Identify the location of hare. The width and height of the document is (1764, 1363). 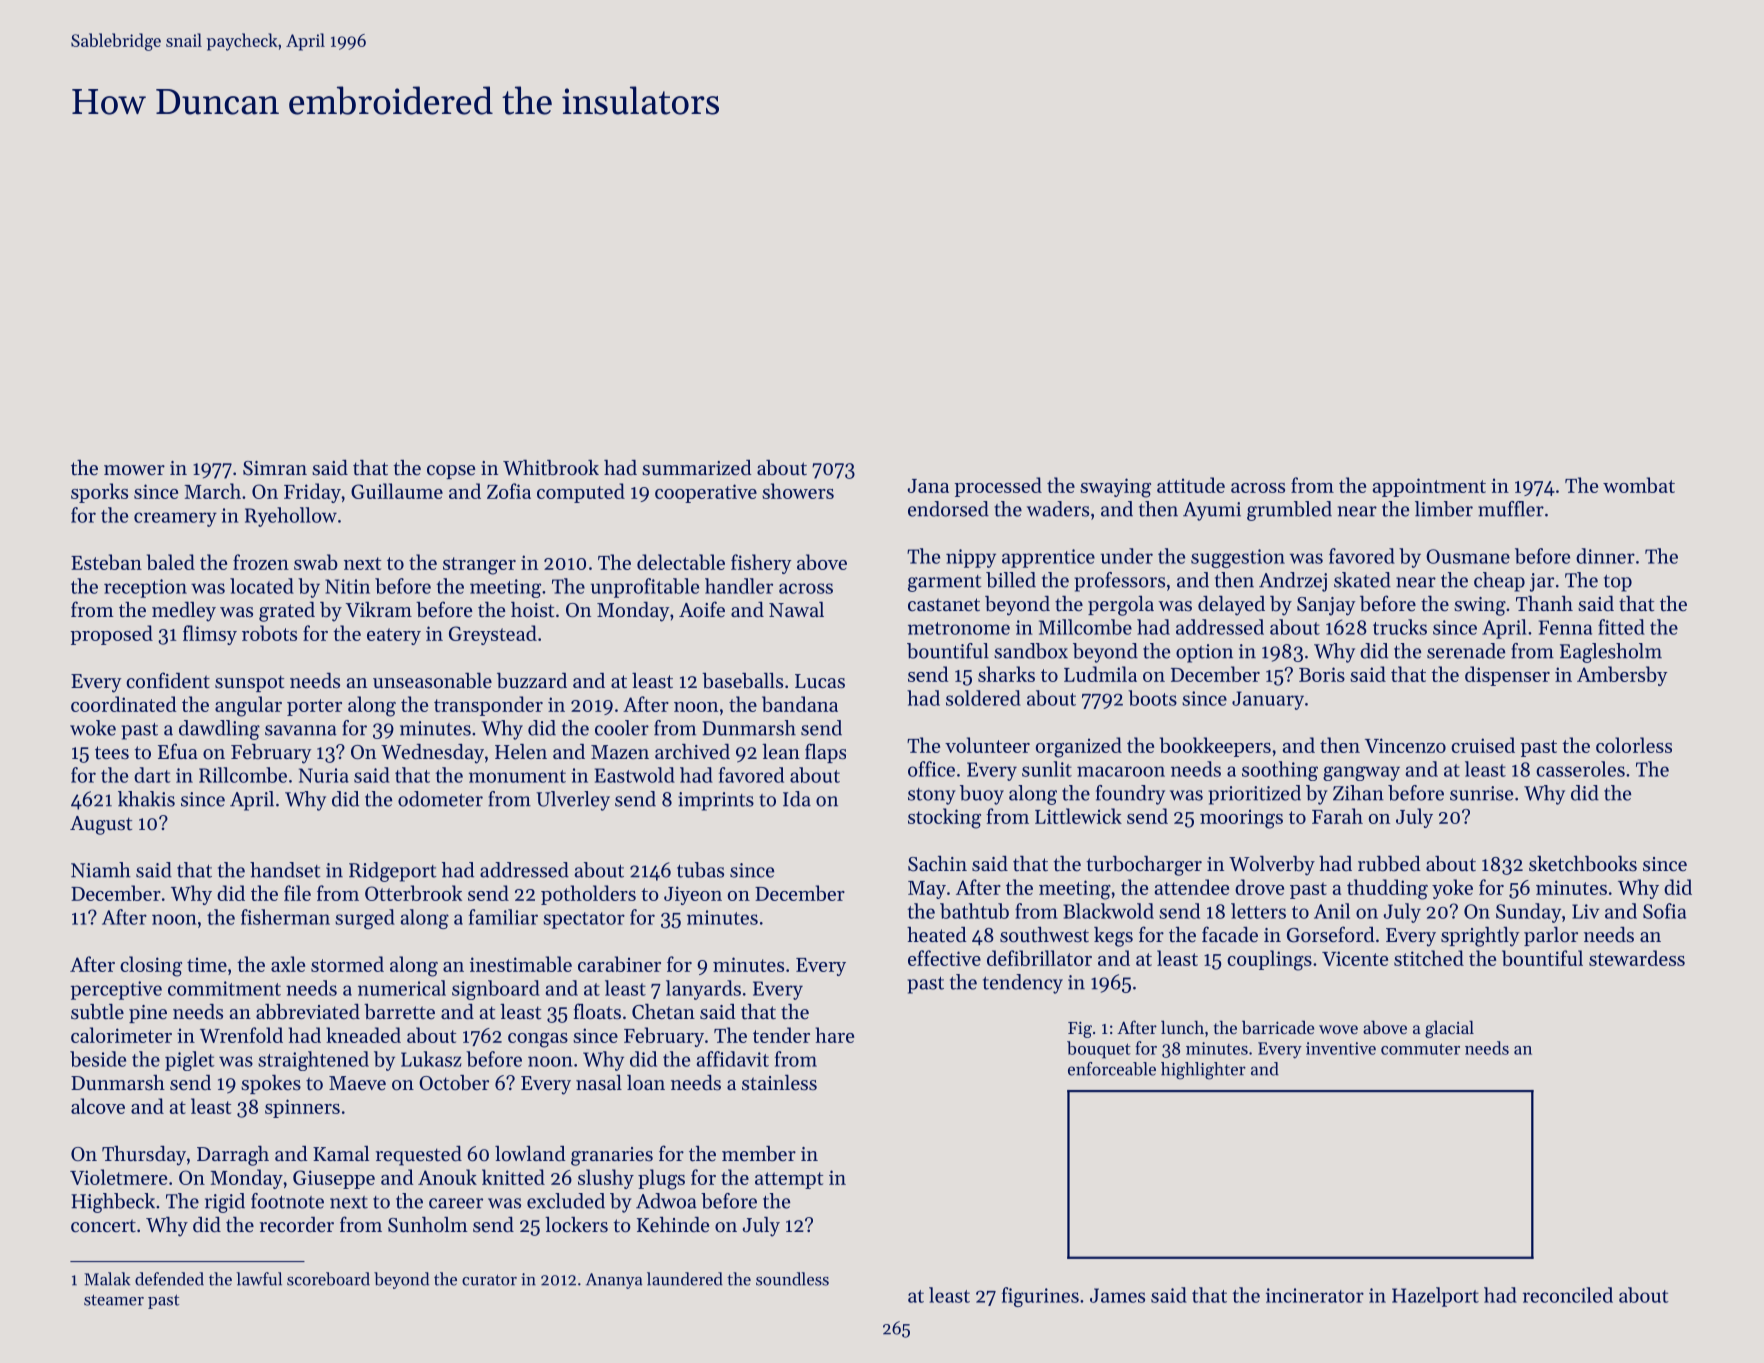
(835, 1035).
